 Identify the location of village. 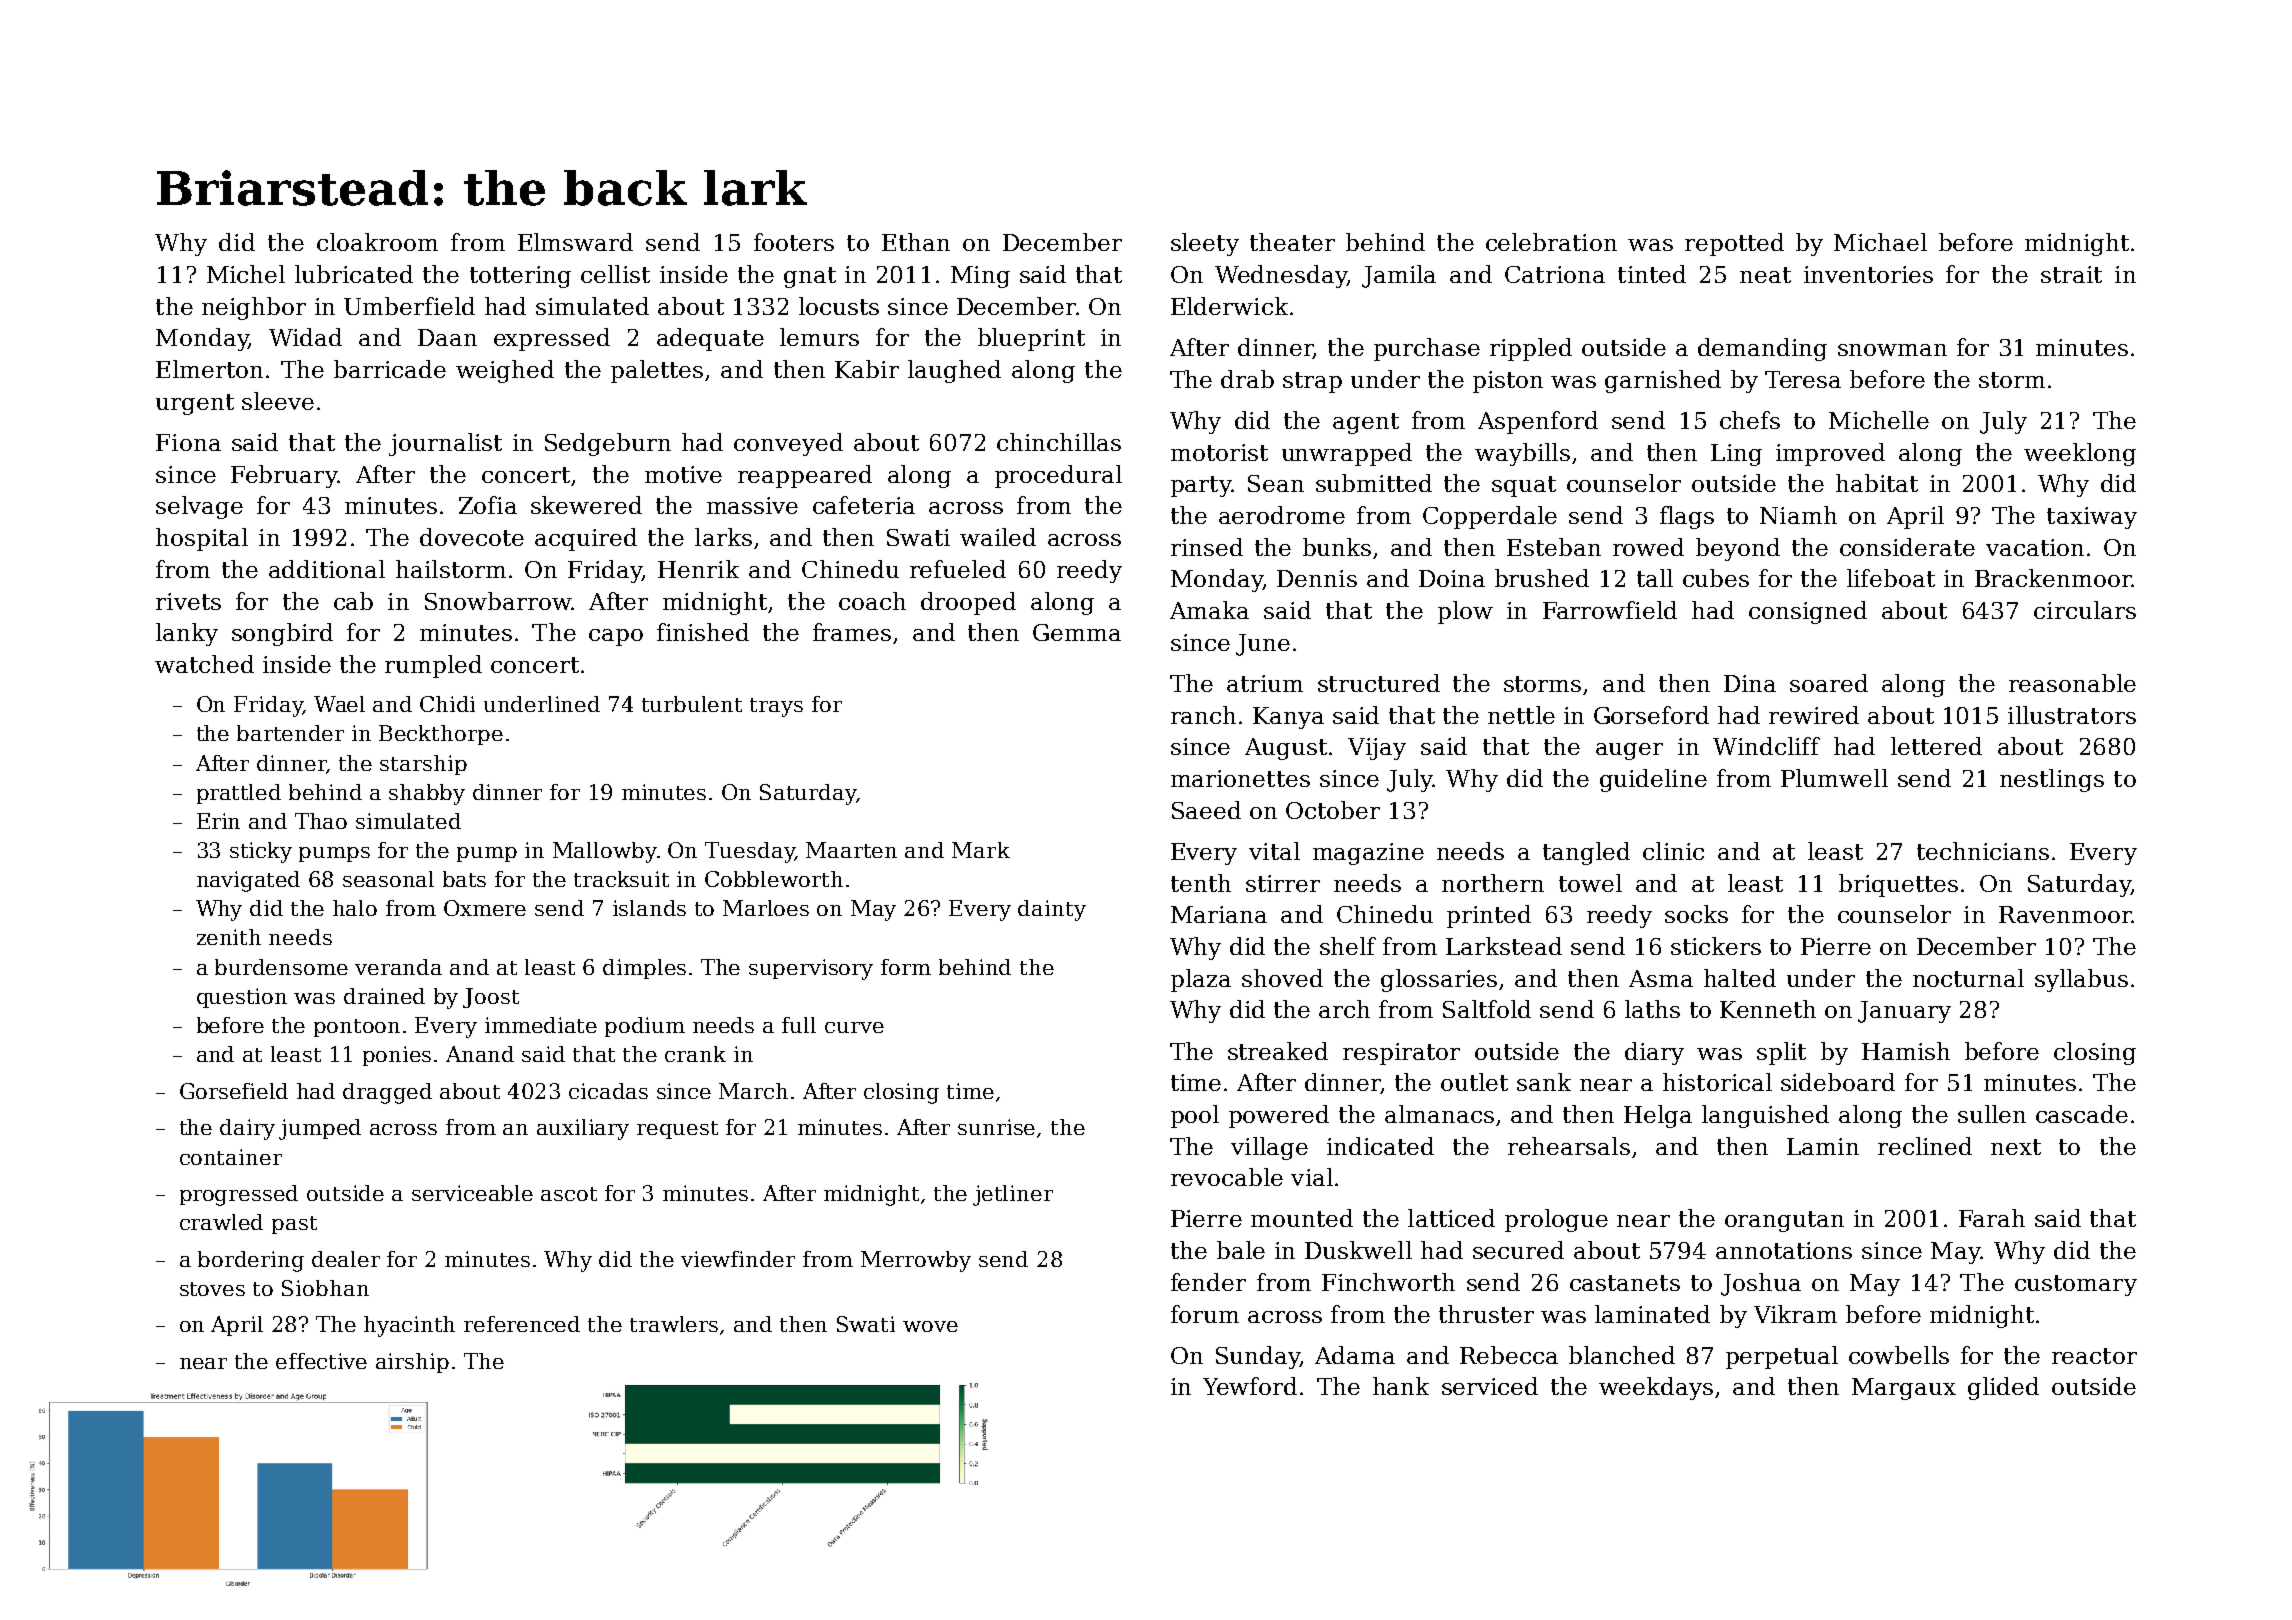
(1269, 1148).
